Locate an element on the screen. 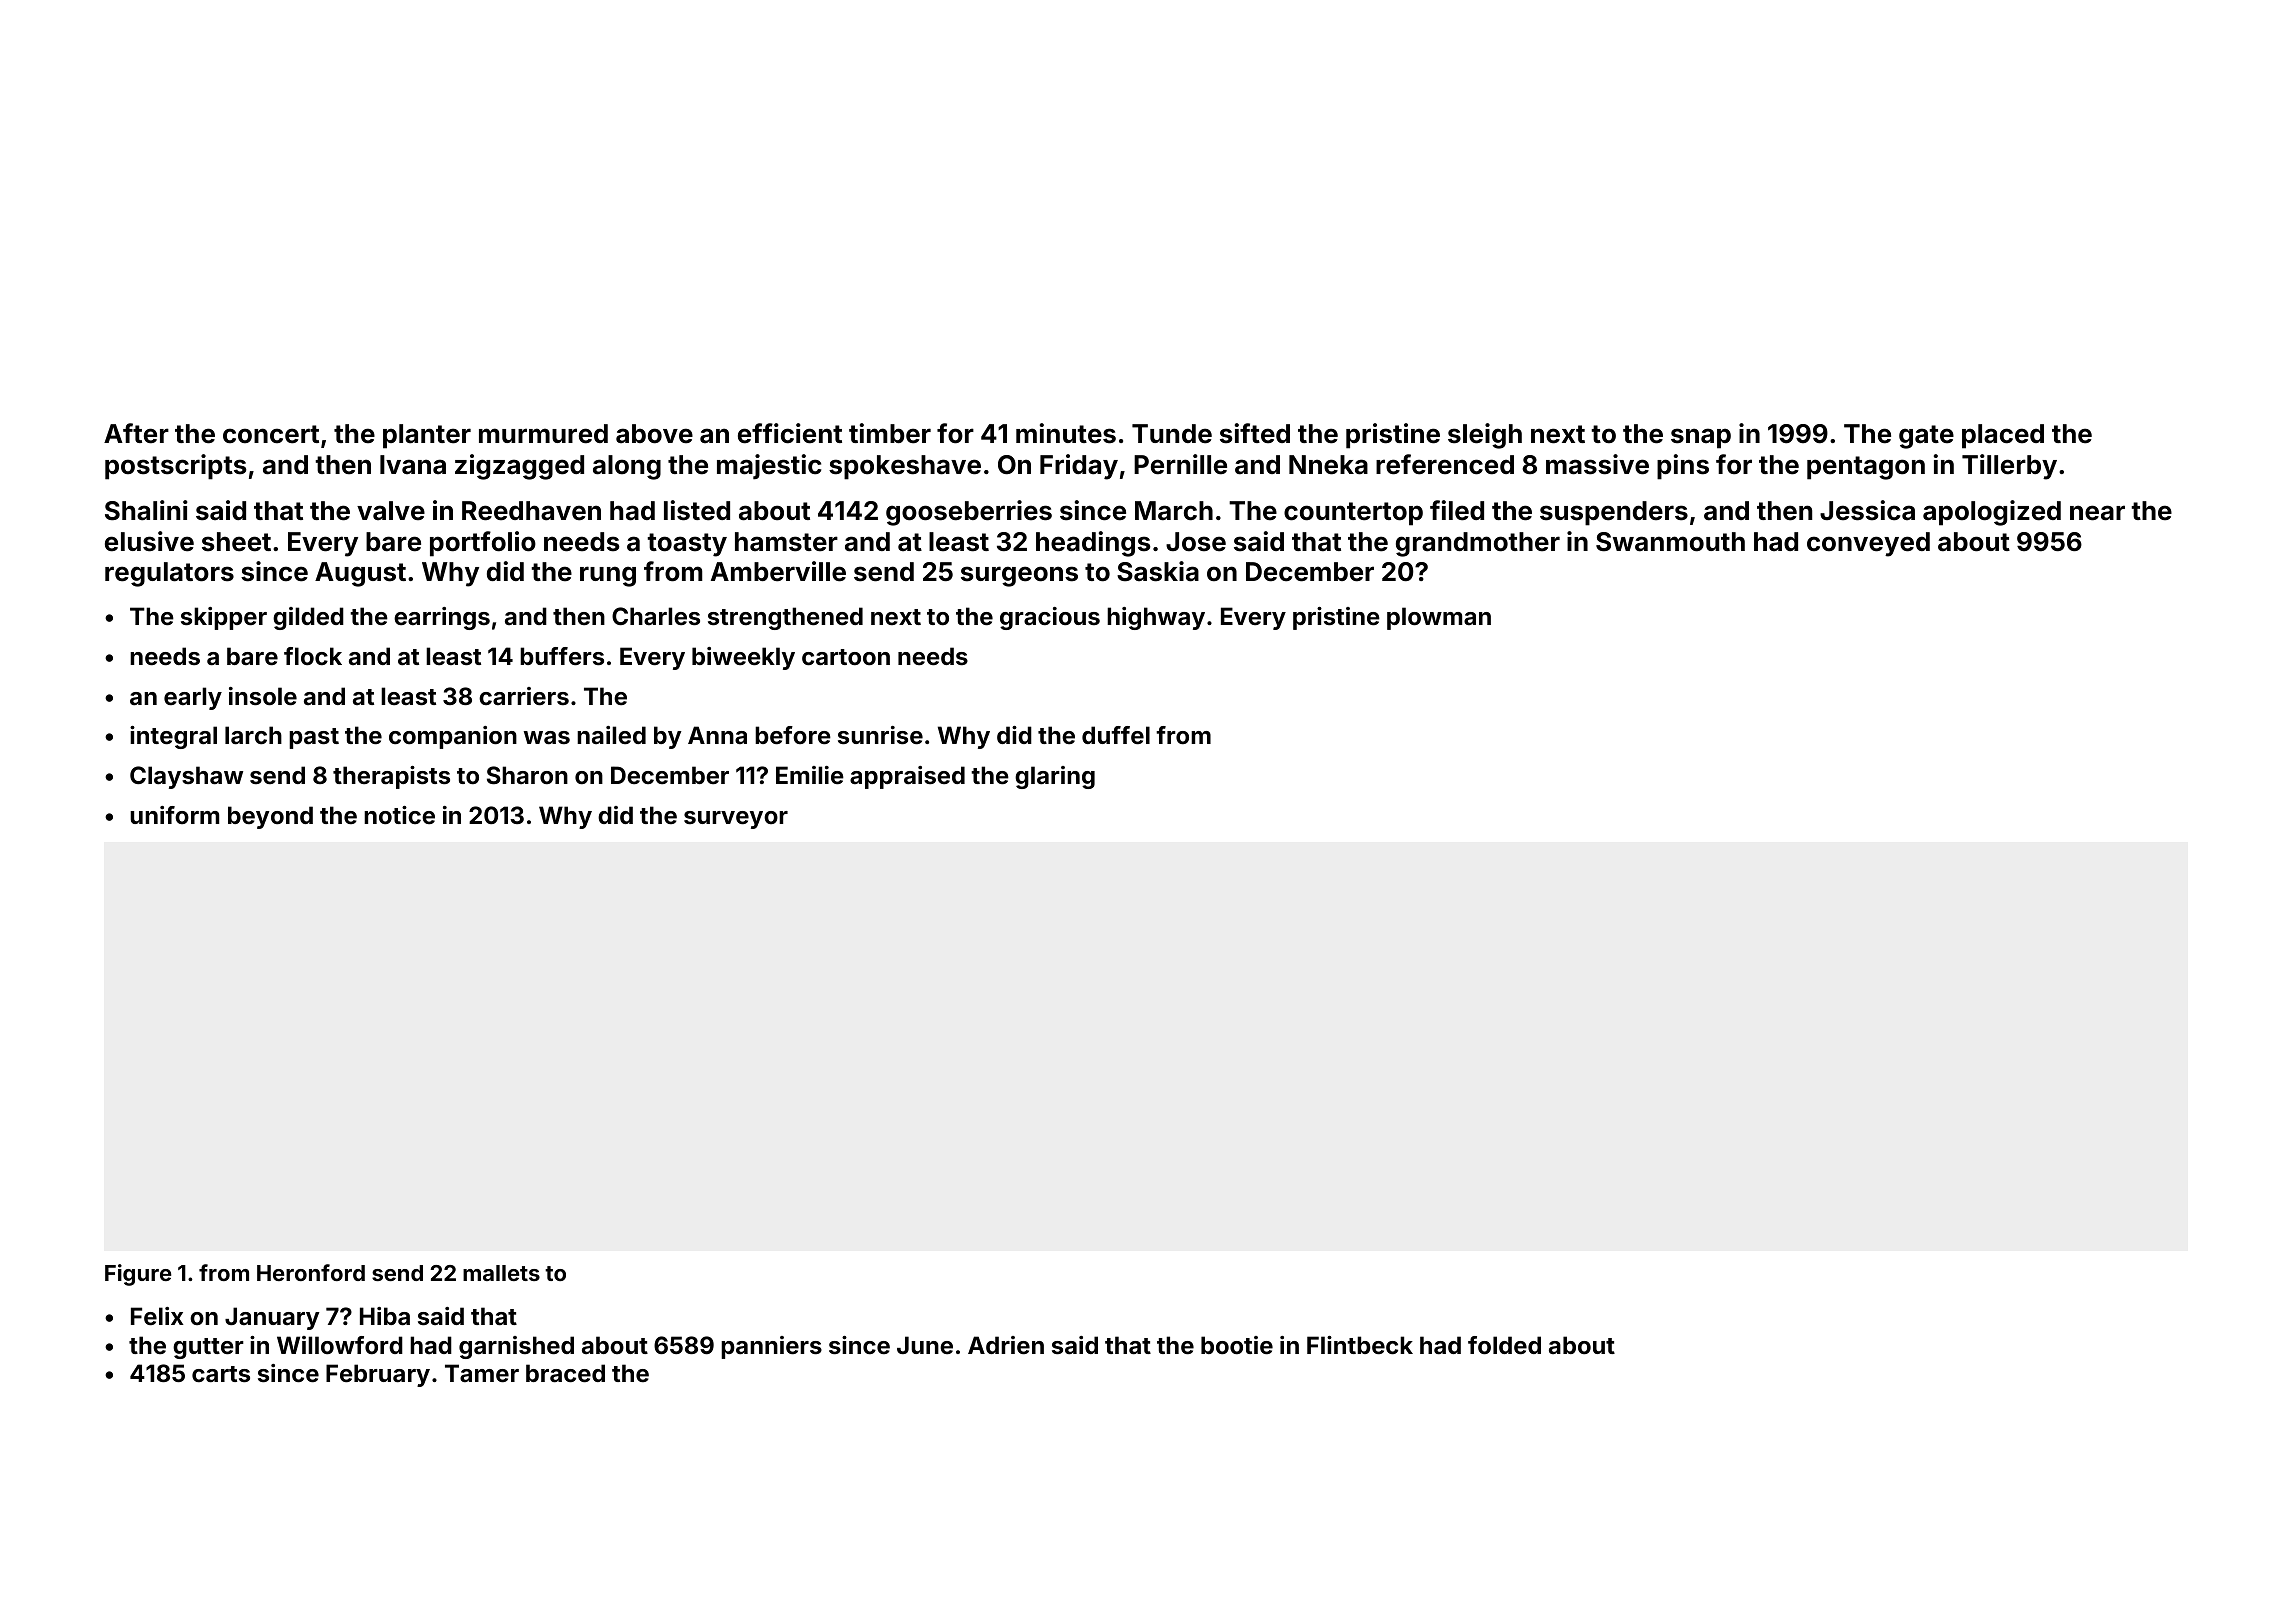 This screenshot has width=2292, height=1620. plowman is located at coordinates (1439, 618).
